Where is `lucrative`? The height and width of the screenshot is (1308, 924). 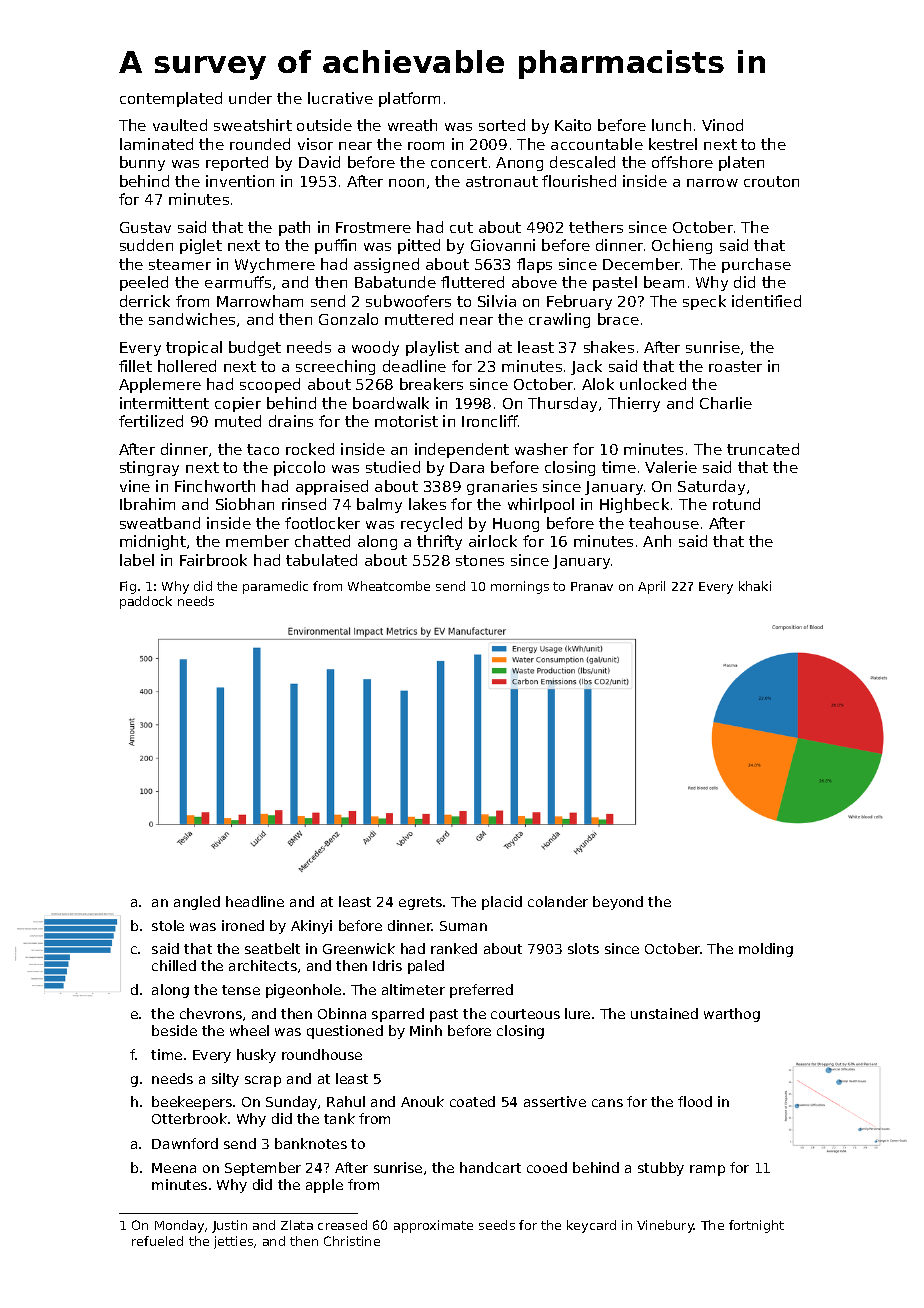 lucrative is located at coordinates (340, 98).
